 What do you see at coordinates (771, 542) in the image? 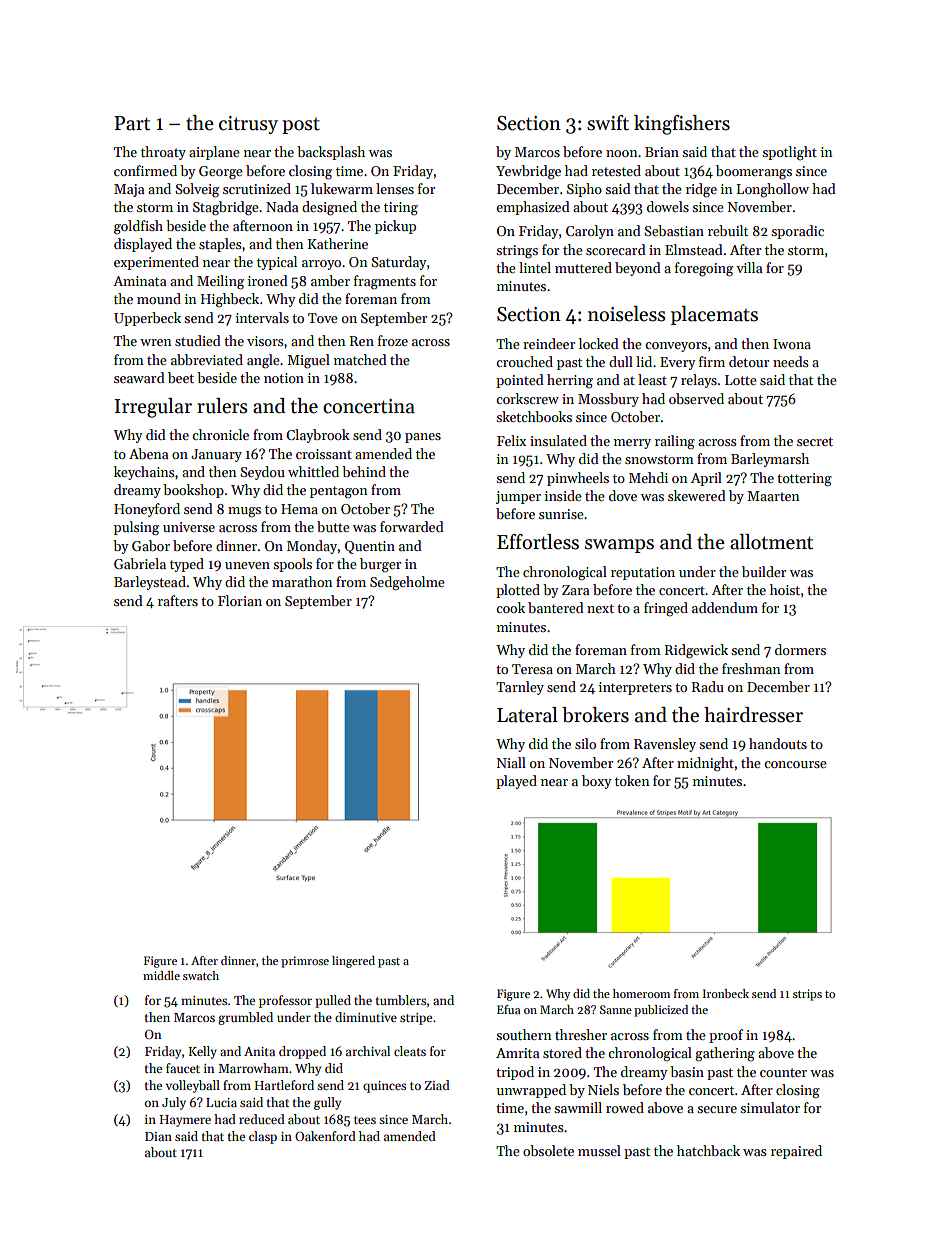
I see `allotment` at bounding box center [771, 542].
